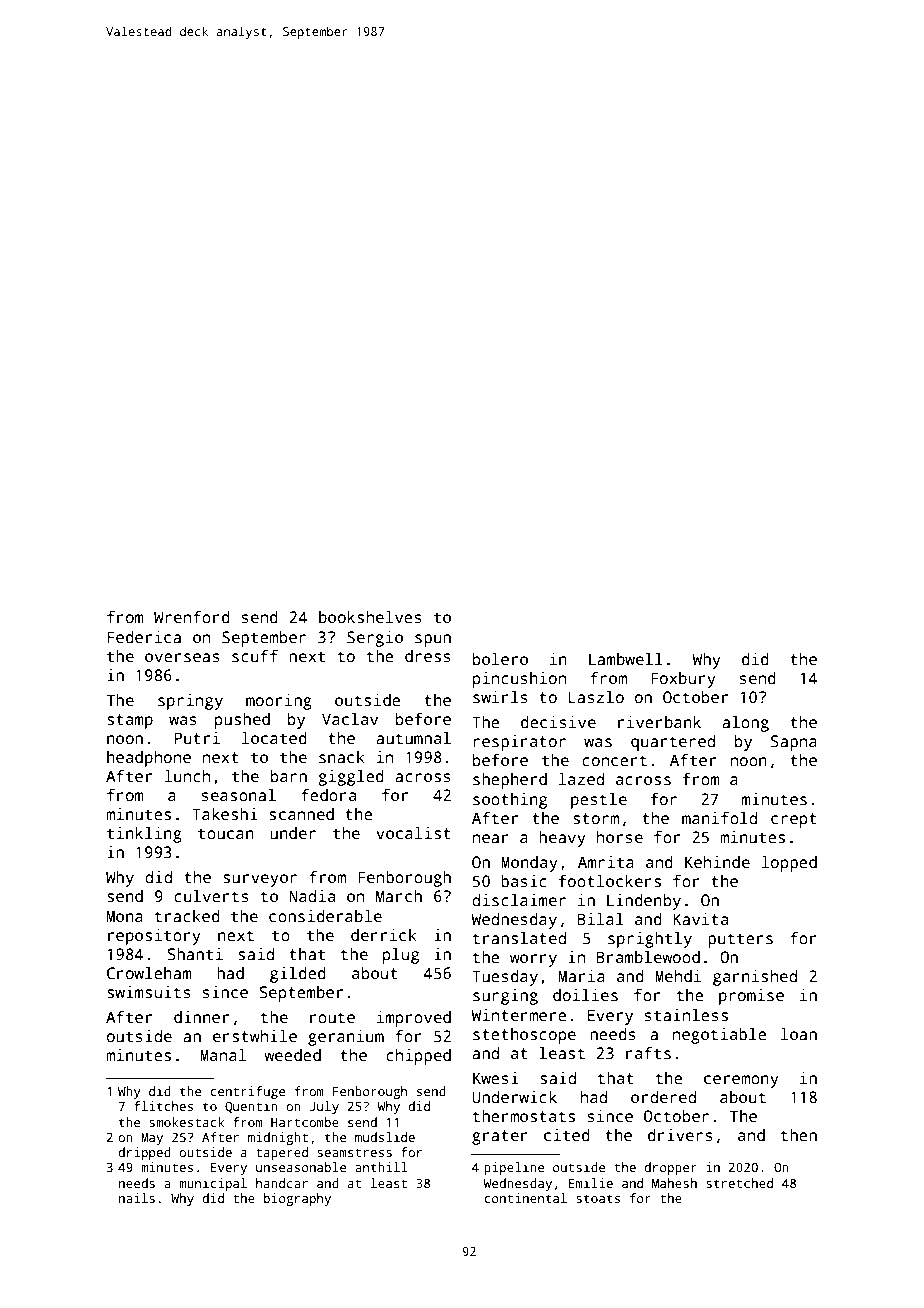  I want to click on bolero, so click(500, 659).
